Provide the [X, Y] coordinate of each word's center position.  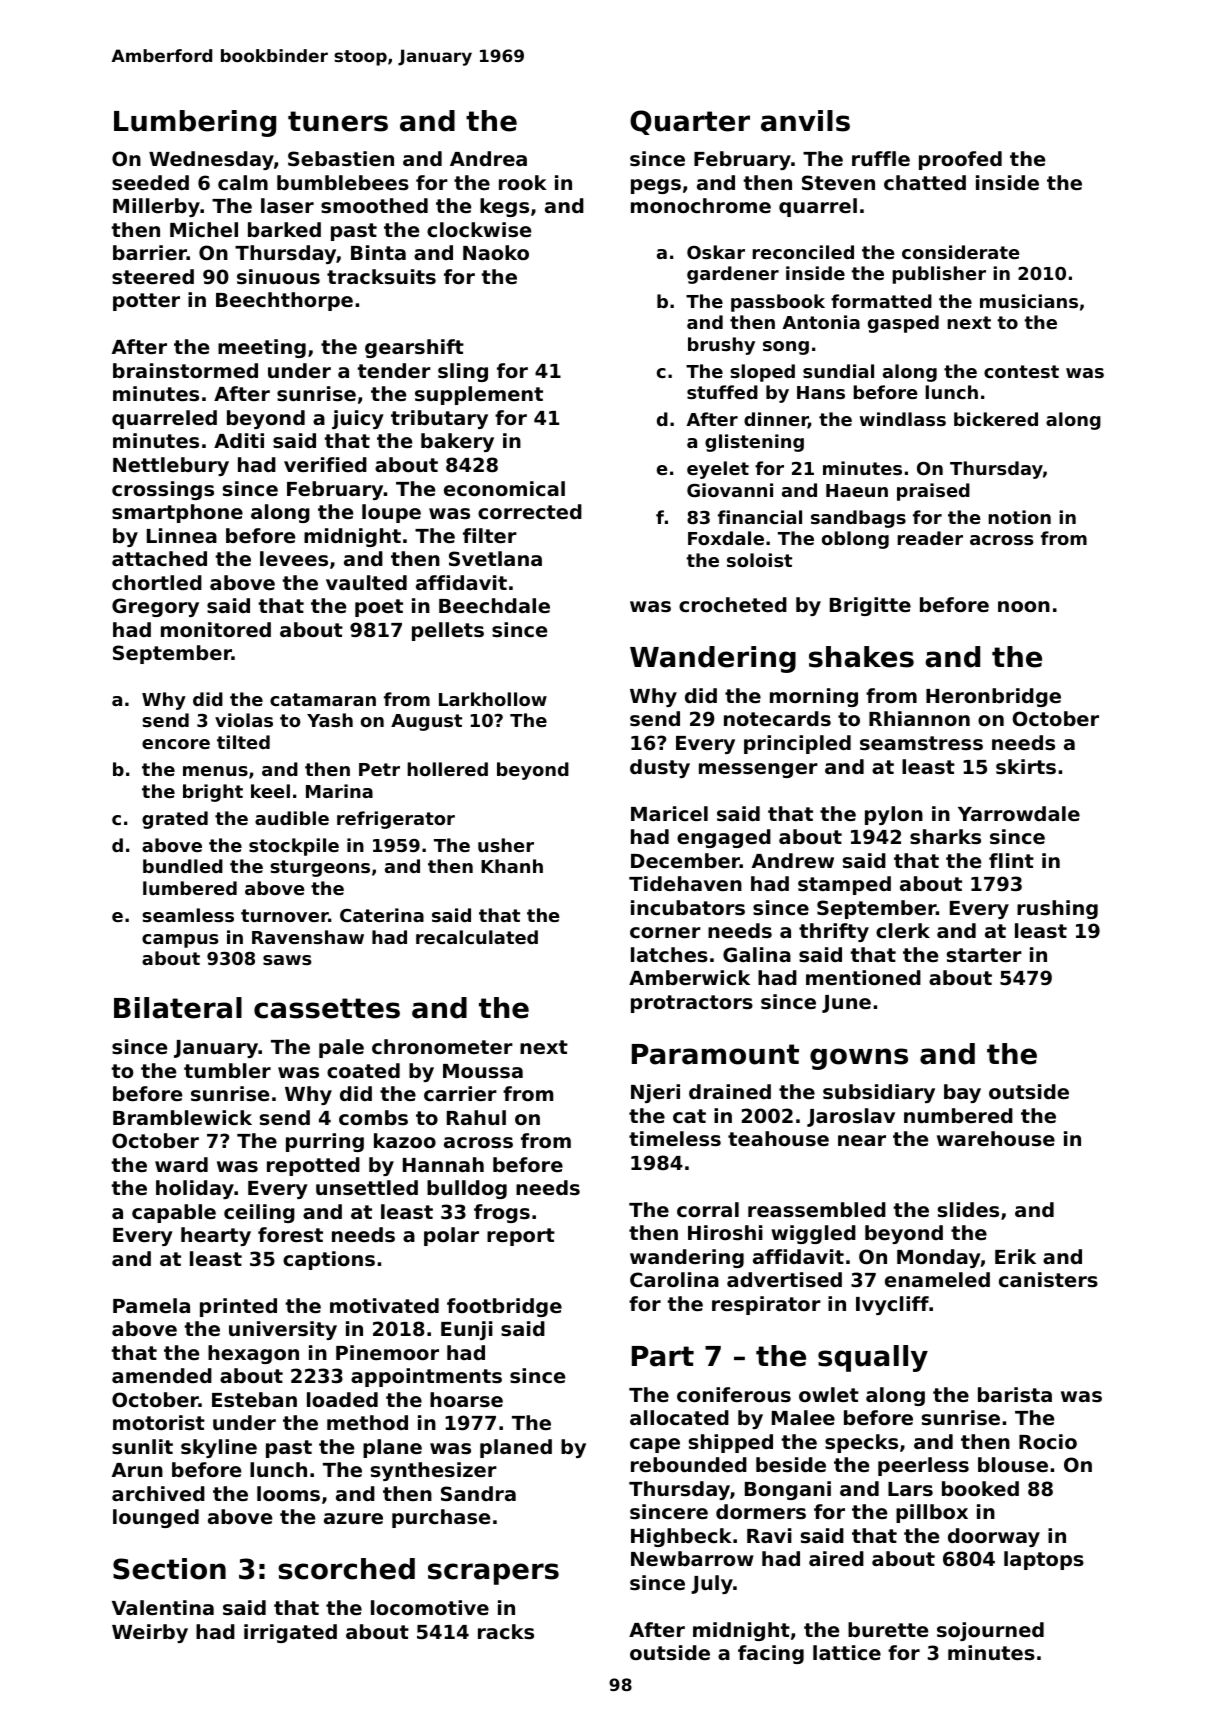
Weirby [150, 1633]
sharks [945, 837]
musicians [1029, 301]
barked [284, 229]
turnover [284, 915]
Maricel [669, 813]
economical [504, 488]
